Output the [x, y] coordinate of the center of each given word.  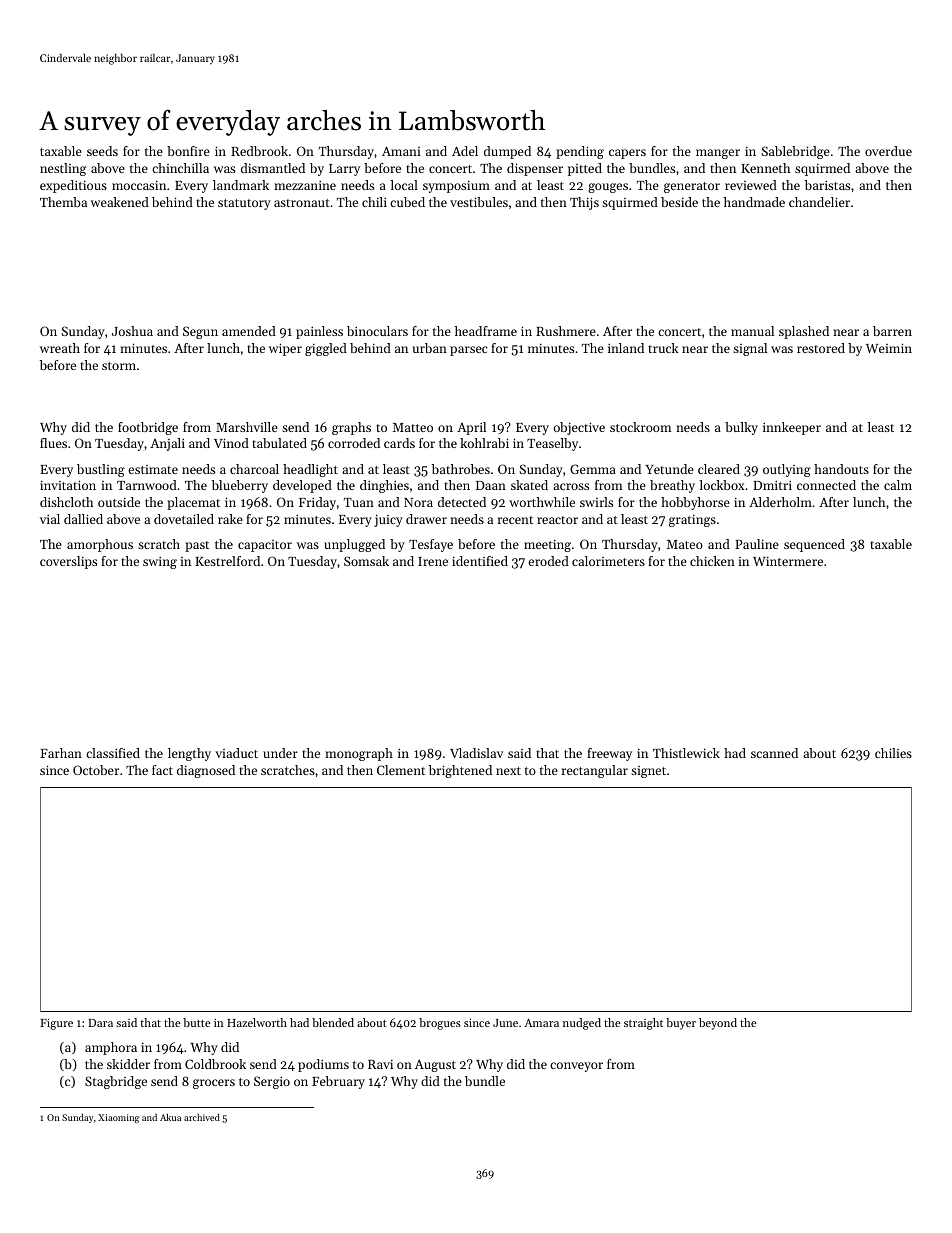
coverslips [68, 562]
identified [480, 561]
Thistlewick [686, 753]
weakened [120, 202]
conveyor [576, 1067]
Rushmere [566, 331]
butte [197, 1022]
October [96, 770]
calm [898, 485]
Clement [401, 770]
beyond [718, 1024]
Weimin [889, 348]
